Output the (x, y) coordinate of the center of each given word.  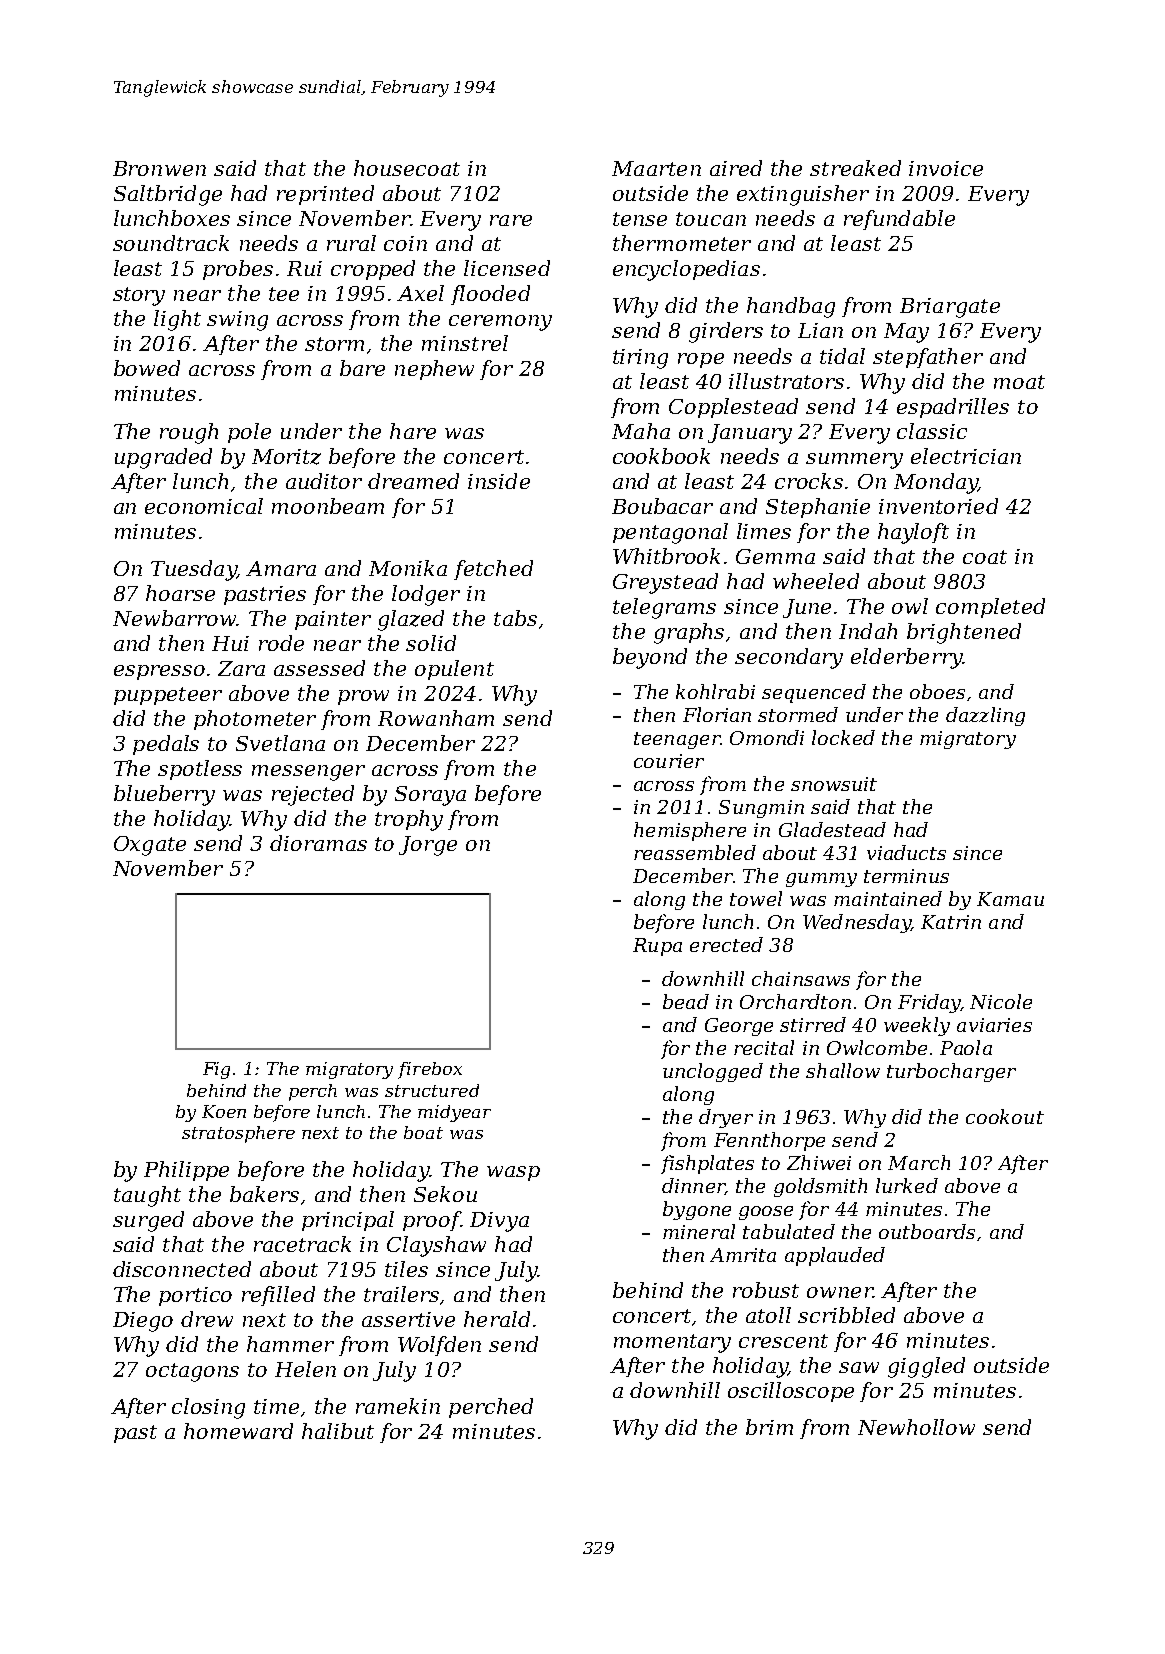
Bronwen (159, 168)
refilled (278, 1296)
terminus (906, 876)
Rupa (657, 947)
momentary (672, 1343)
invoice (946, 168)
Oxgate (150, 846)
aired (736, 168)
